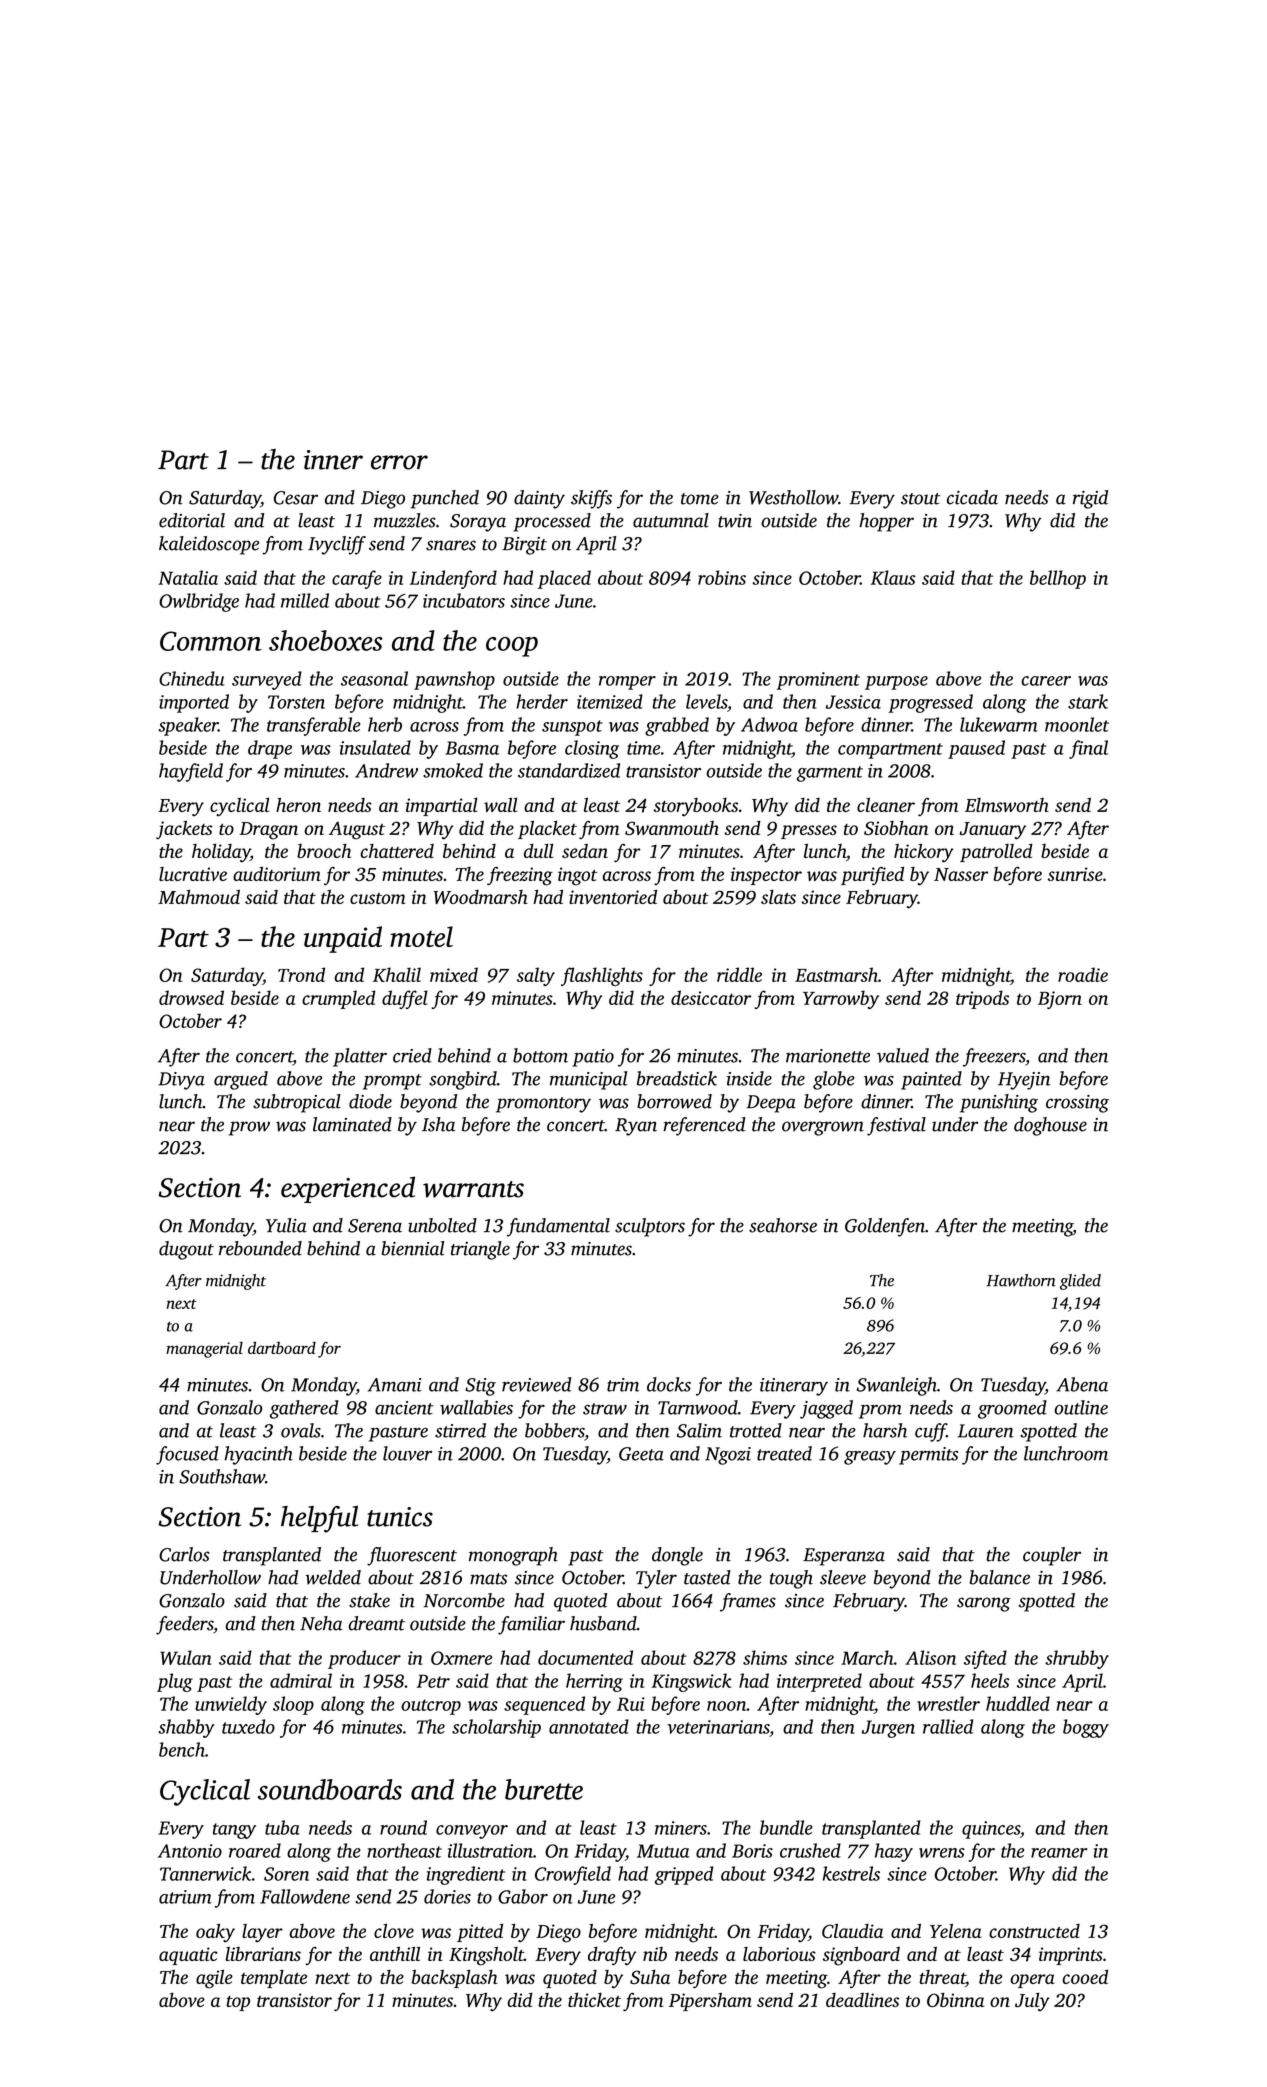 This screenshot has height=2087, width=1267. Describe the element at coordinates (463, 1080) in the screenshot. I see `songbird` at that location.
